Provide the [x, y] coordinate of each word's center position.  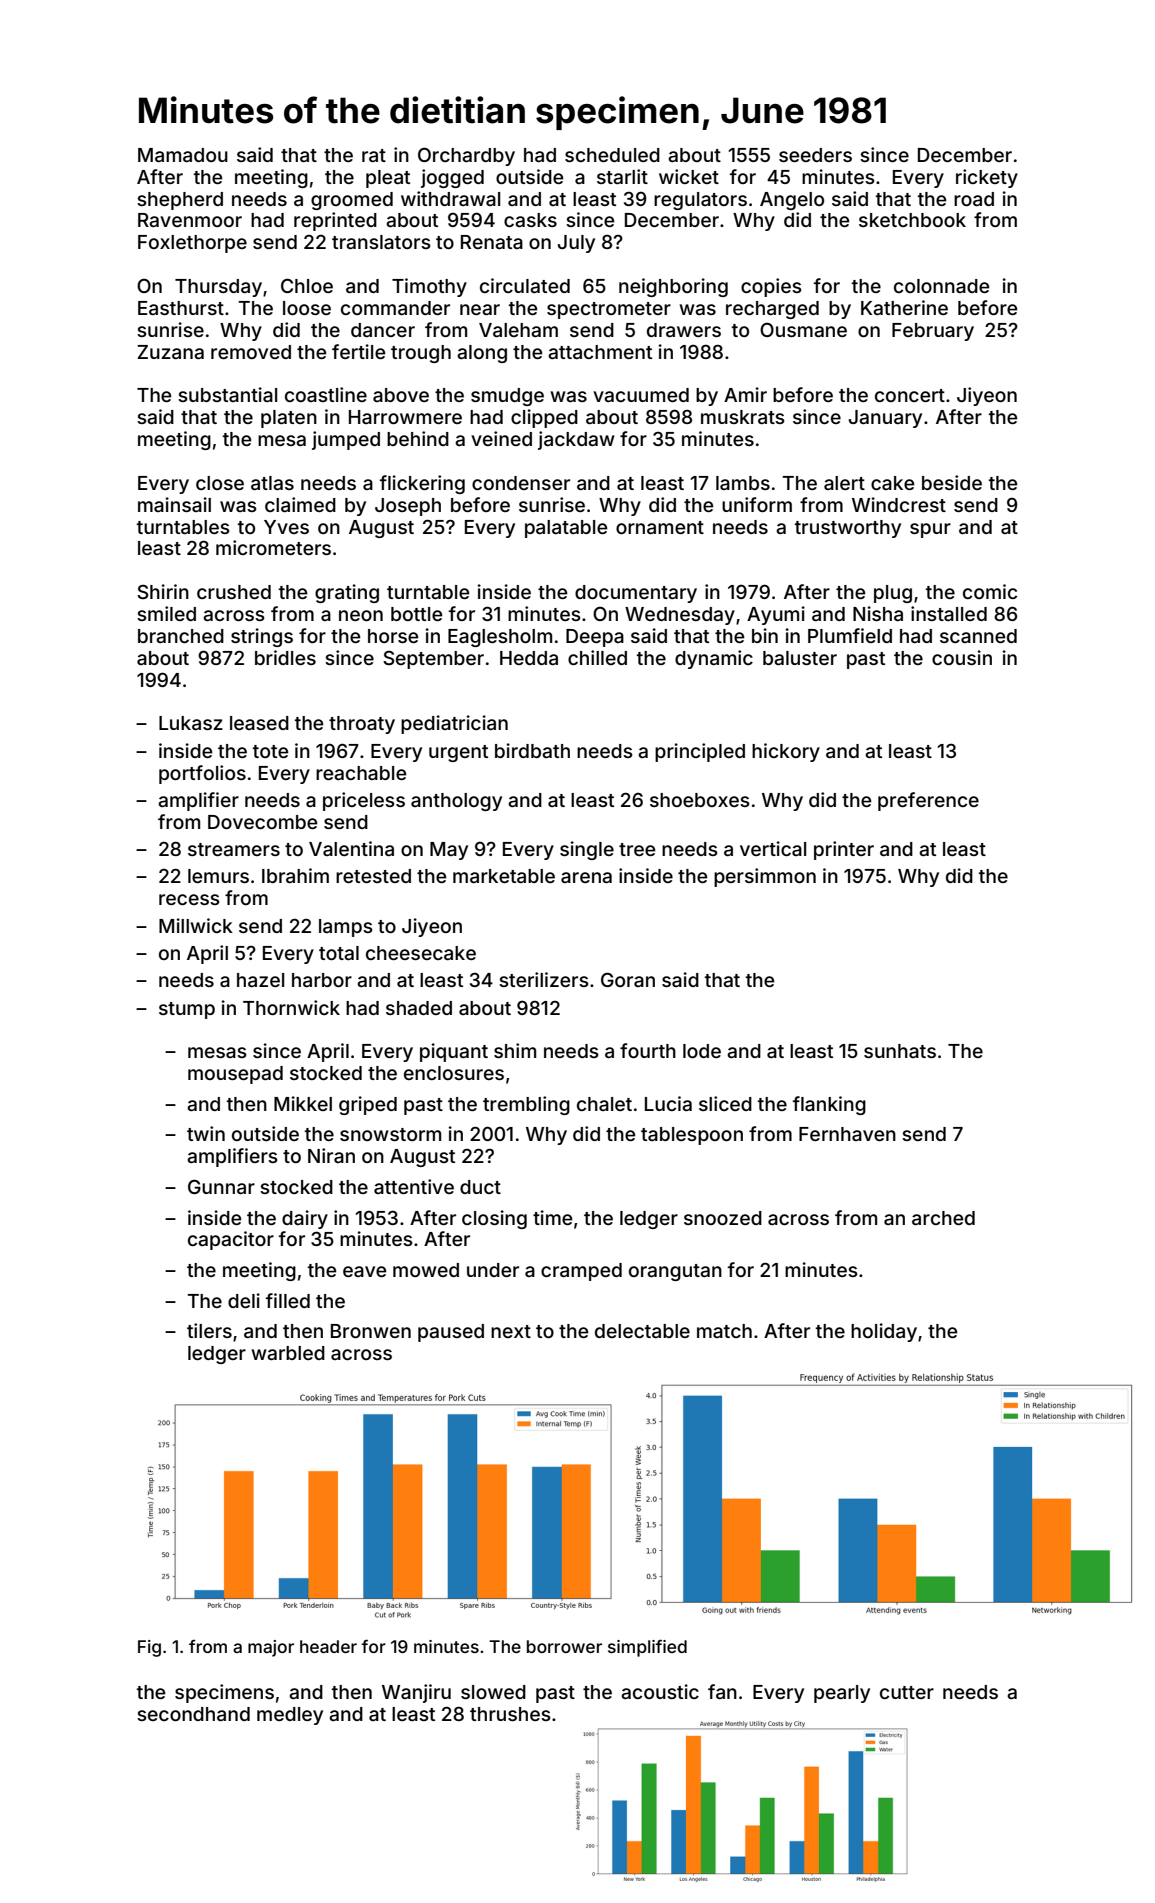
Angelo [792, 201]
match [724, 1331]
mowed [426, 1270]
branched [181, 636]
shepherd [180, 201]
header [328, 1646]
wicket [689, 176]
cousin [962, 657]
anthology [456, 802]
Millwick [196, 925]
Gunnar [221, 1186]
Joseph [408, 507]
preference [928, 801]
